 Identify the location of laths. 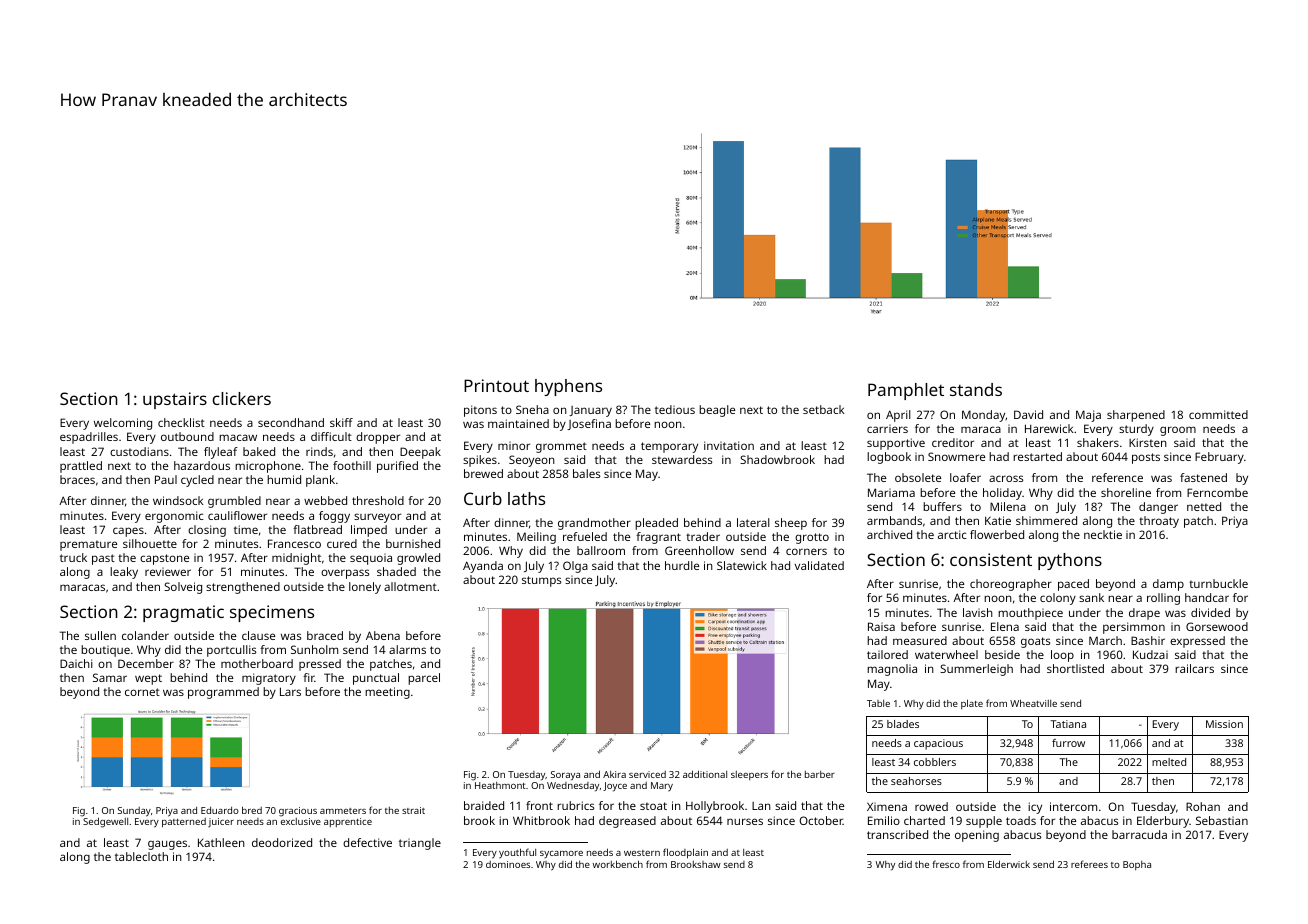
(526, 498).
